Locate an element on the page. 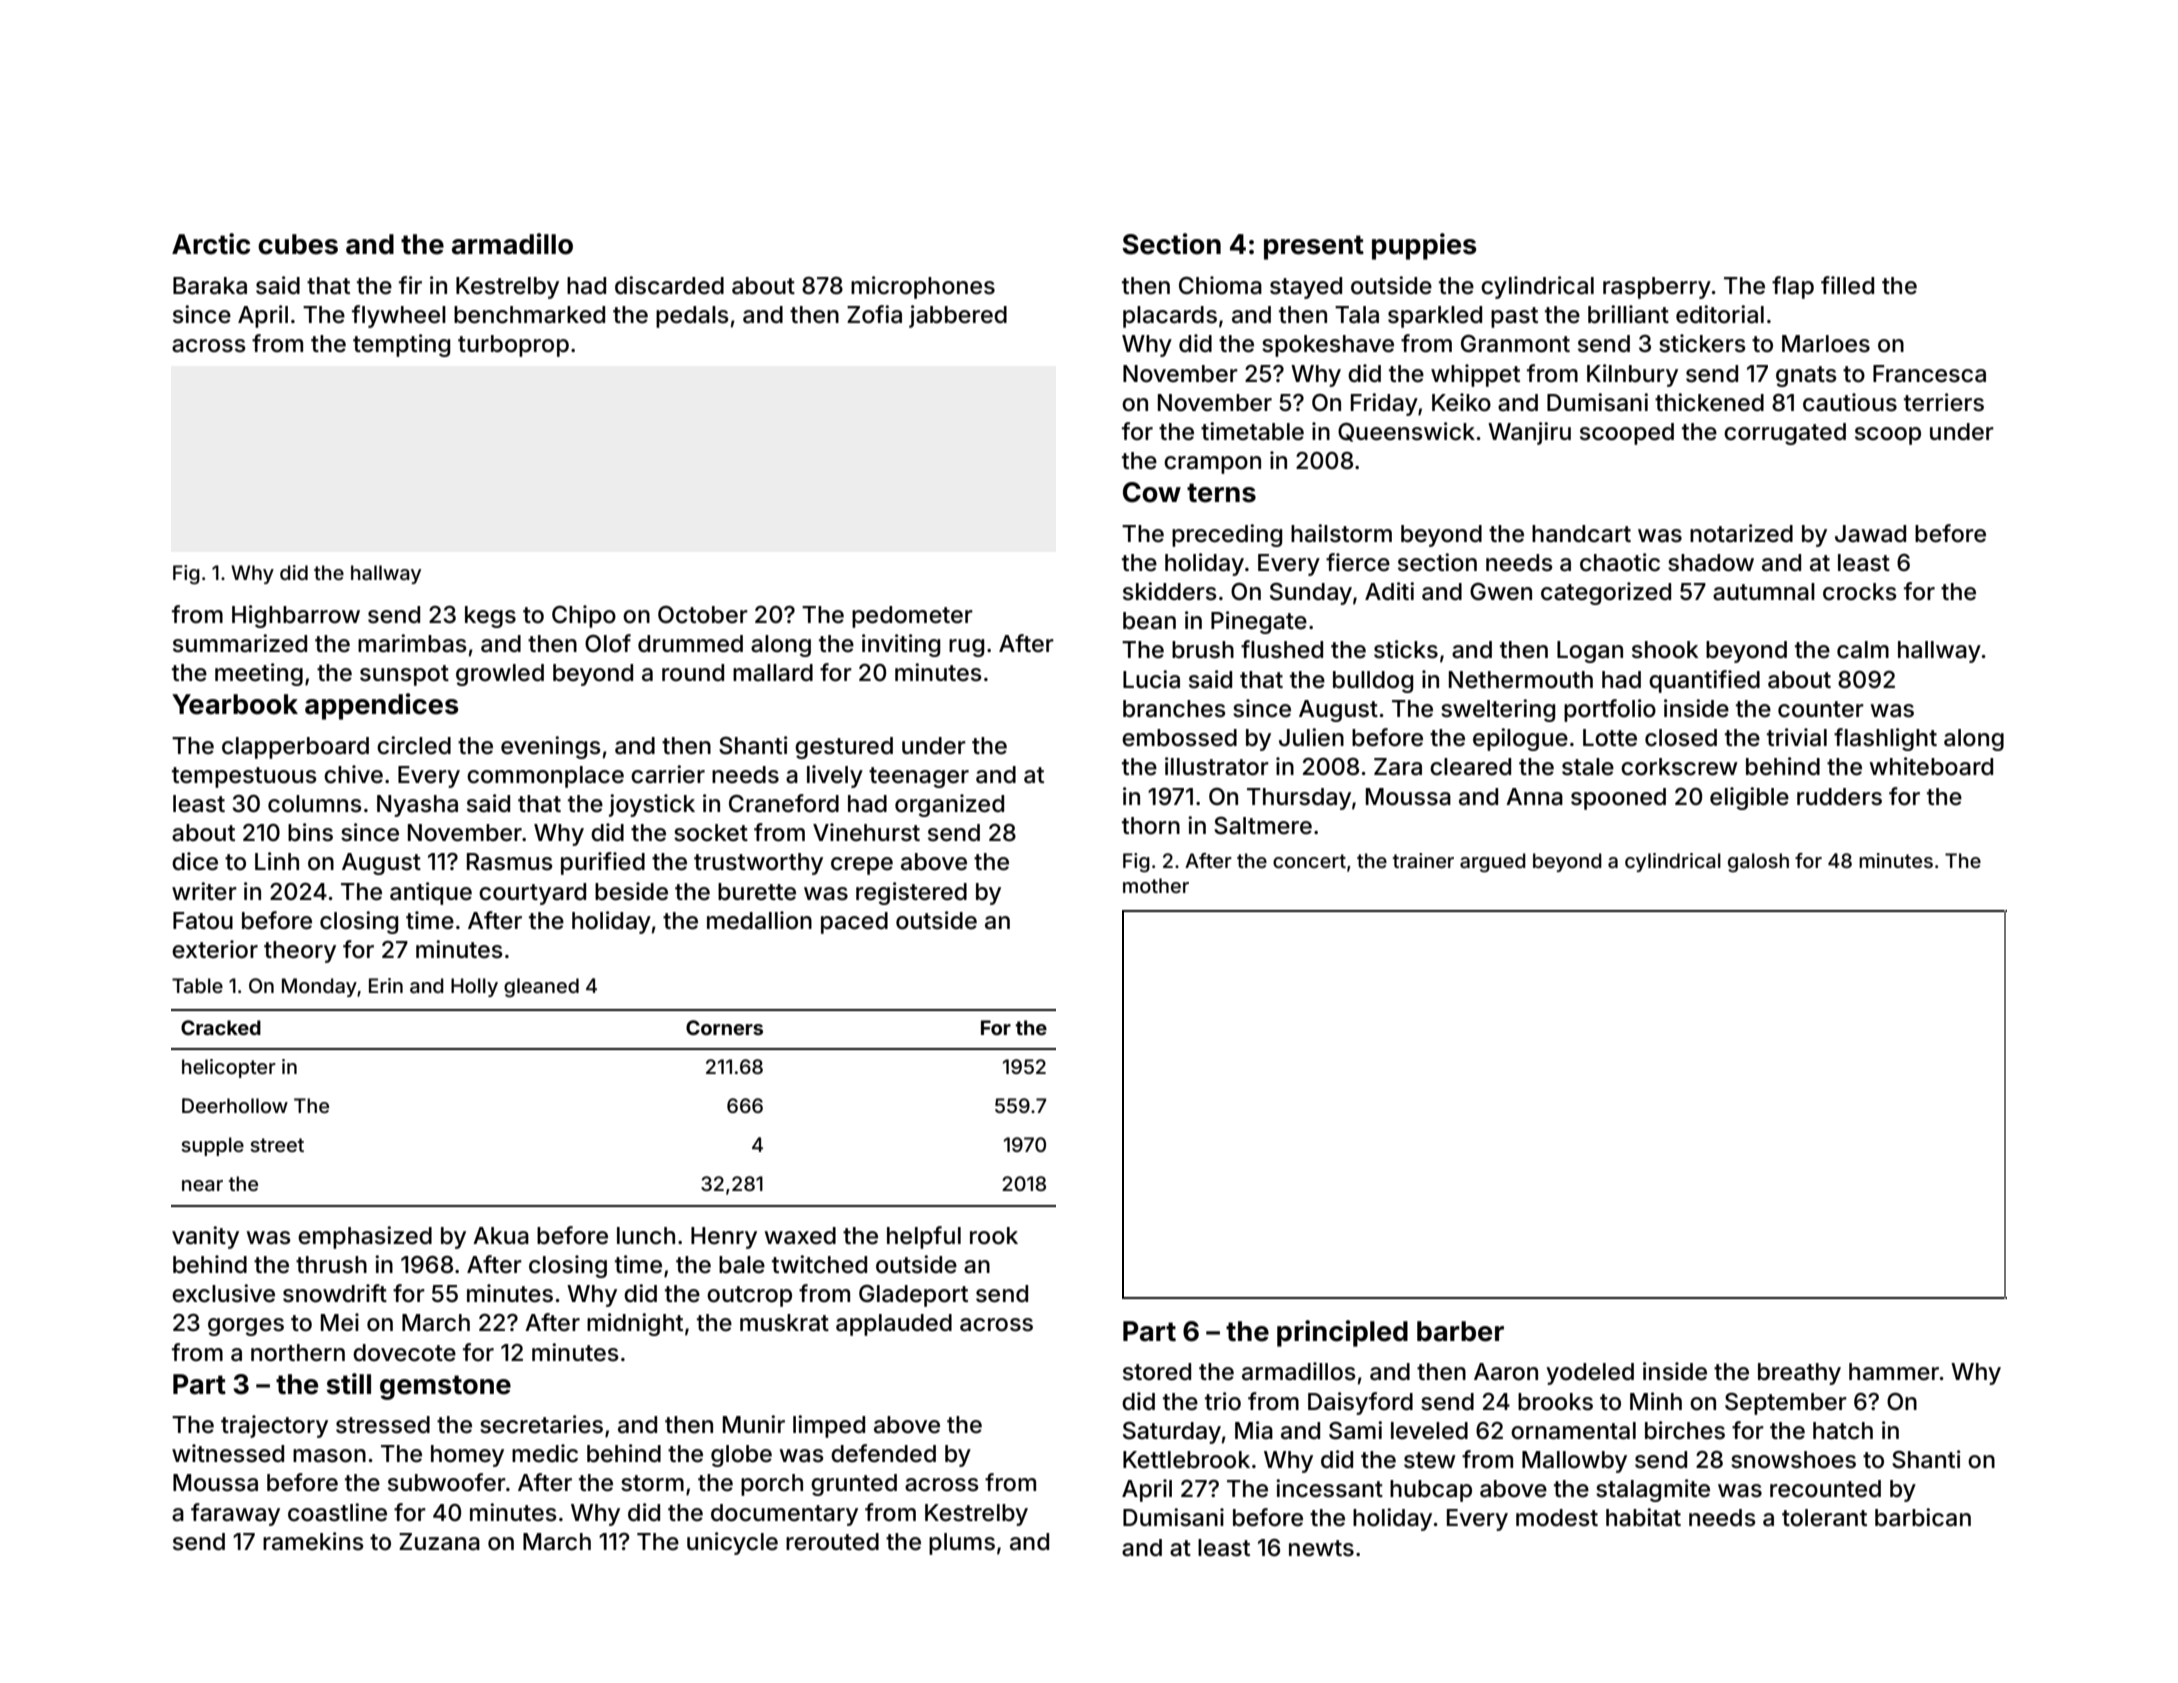  Rasmus is located at coordinates (510, 862).
